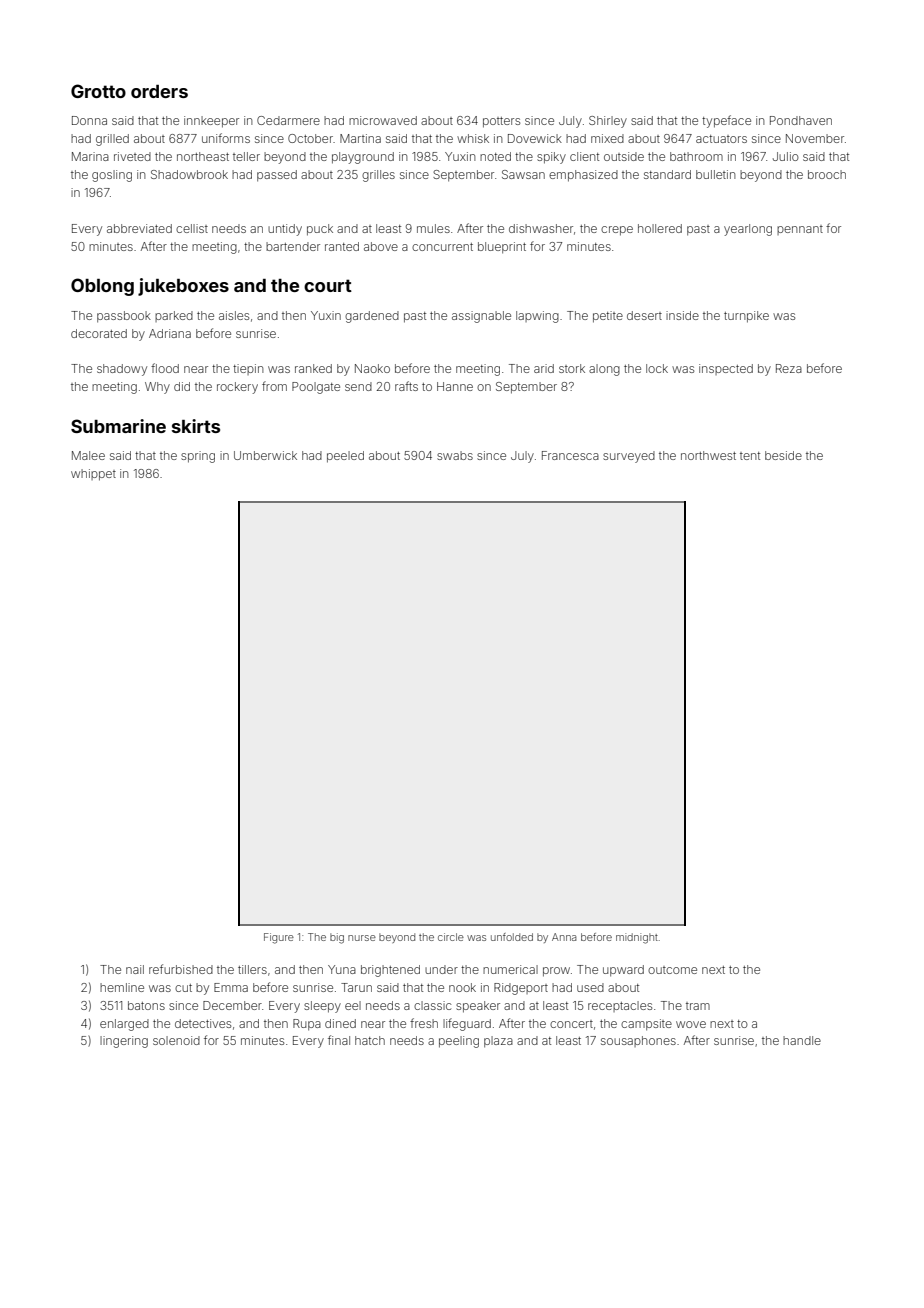 The width and height of the screenshot is (924, 1308). What do you see at coordinates (189, 174) in the screenshot?
I see `Shadowbrook` at bounding box center [189, 174].
